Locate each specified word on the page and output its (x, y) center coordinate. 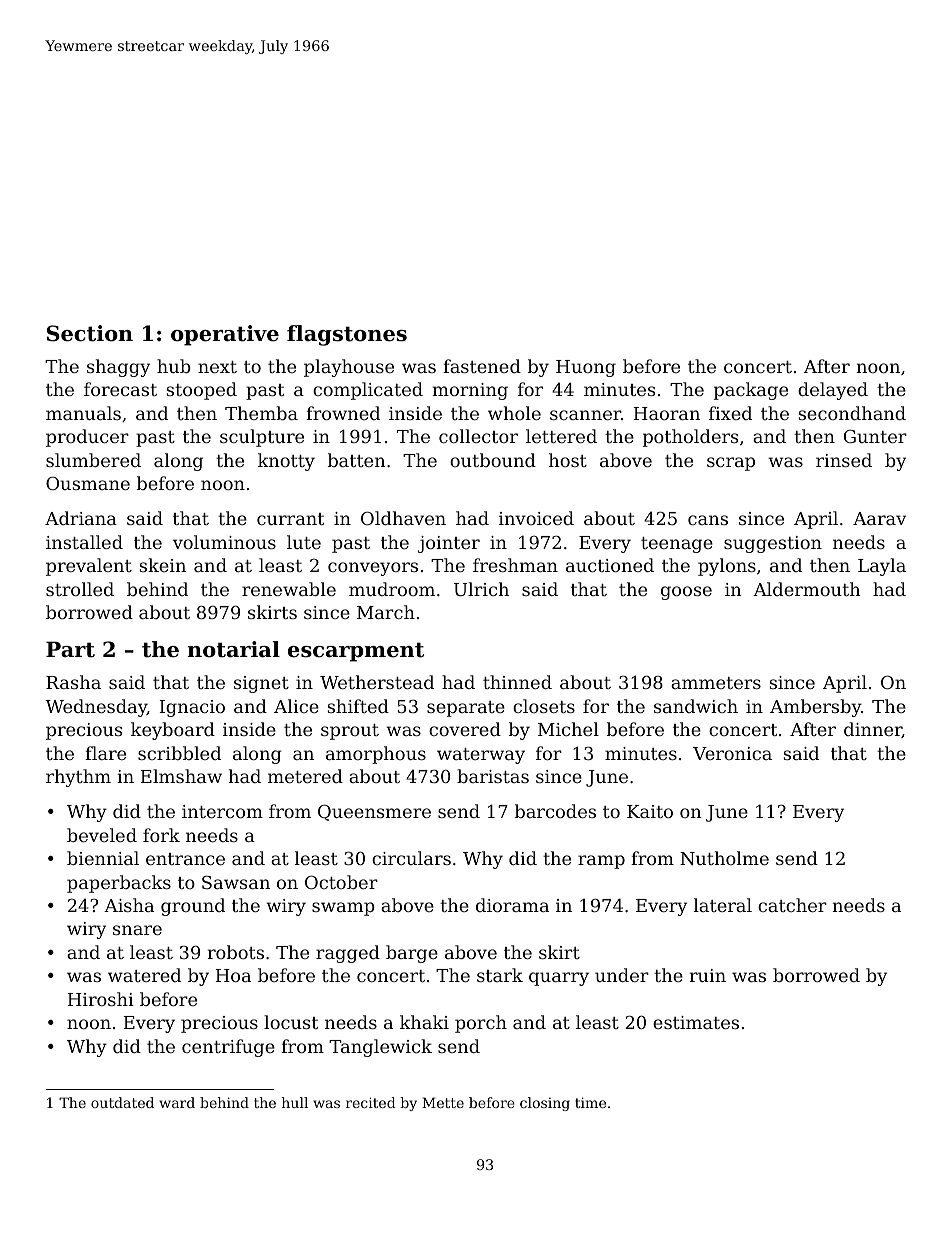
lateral (723, 905)
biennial (103, 858)
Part (70, 649)
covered (465, 729)
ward (177, 1102)
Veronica (732, 753)
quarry (559, 979)
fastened (482, 366)
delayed (833, 391)
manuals (83, 413)
